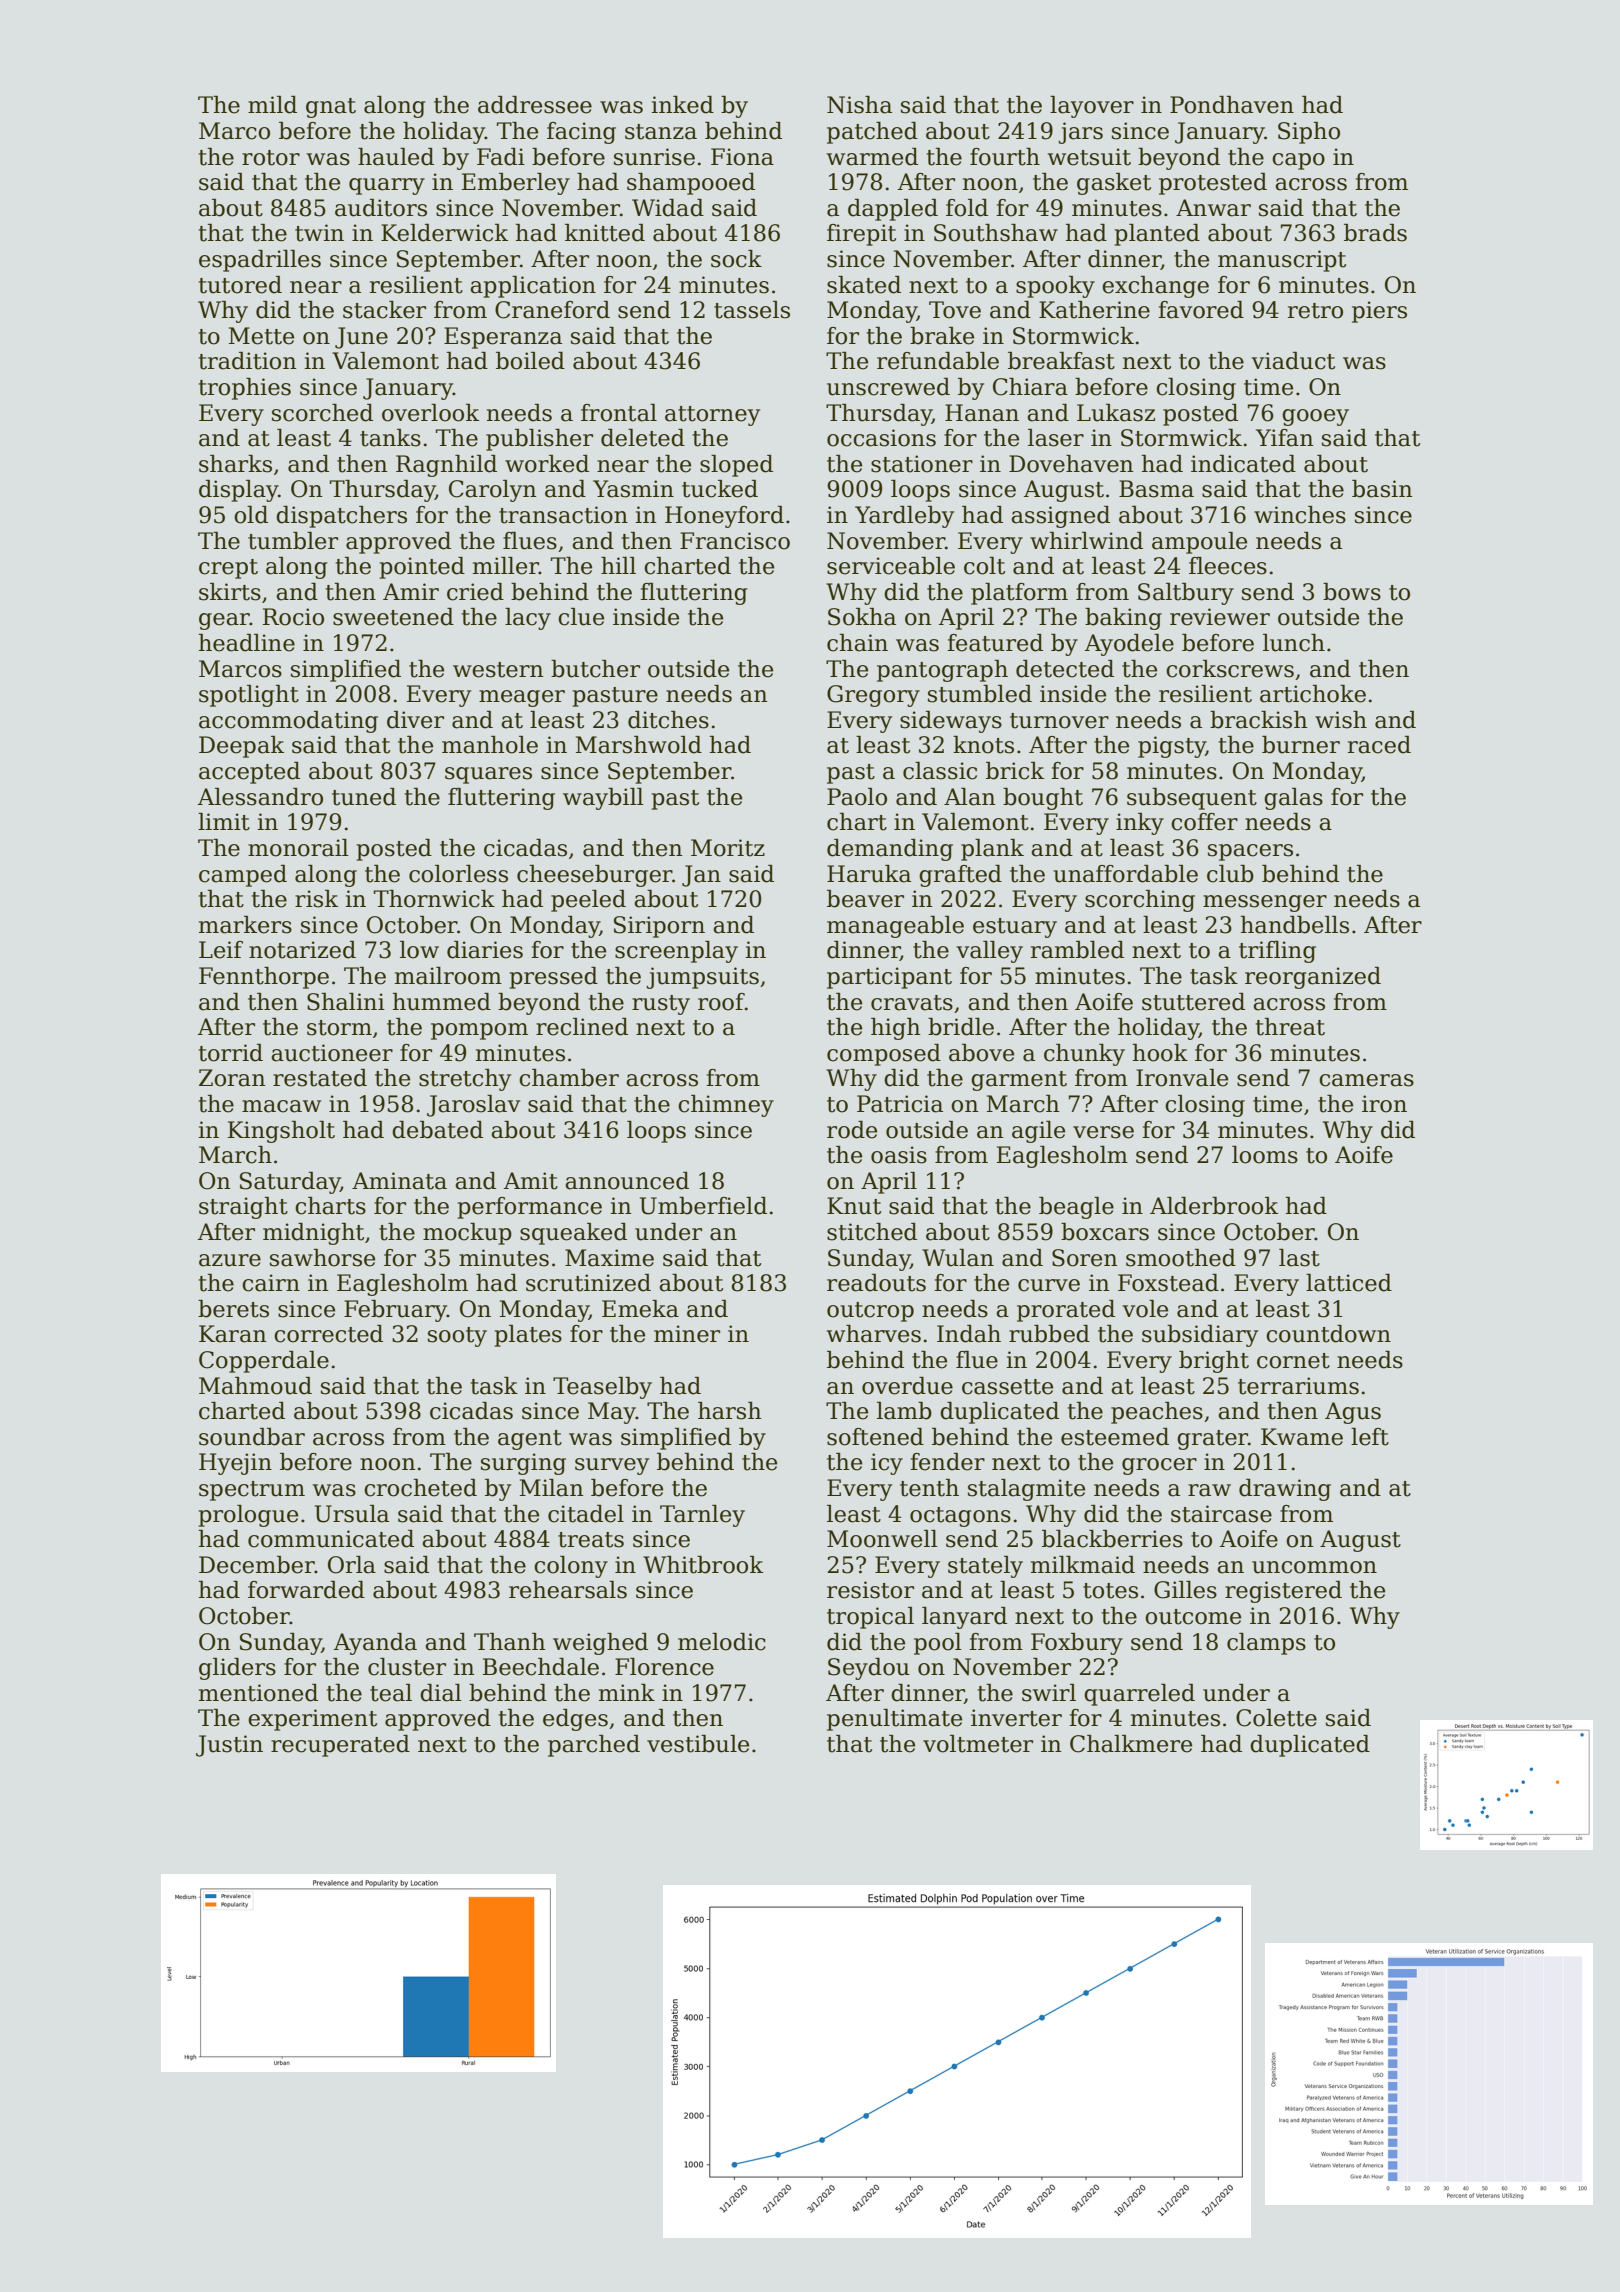 Image resolution: width=1620 pixels, height=2292 pixels. What do you see at coordinates (224, 621) in the screenshot?
I see `gear` at bounding box center [224, 621].
